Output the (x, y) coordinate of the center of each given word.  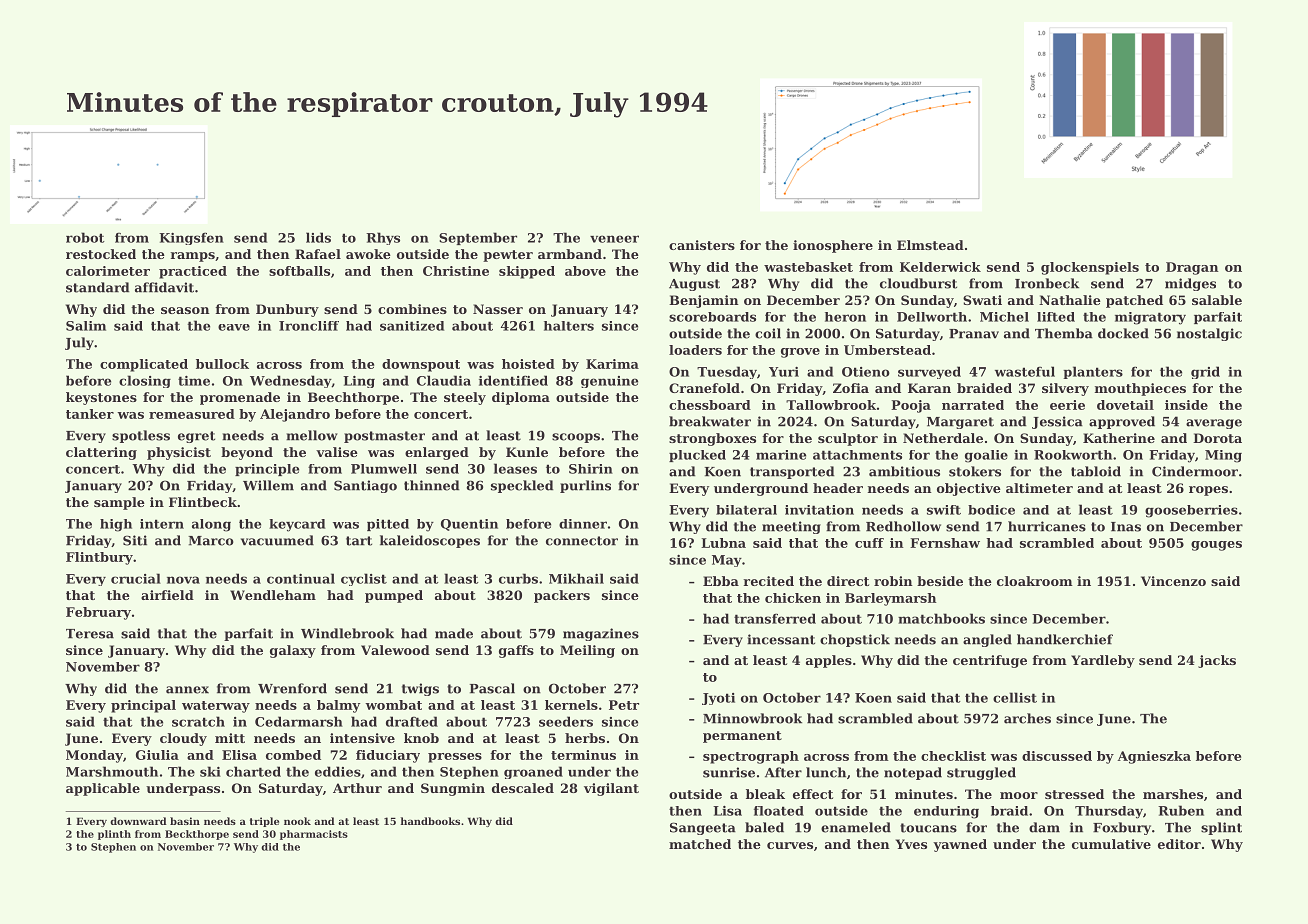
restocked (101, 254)
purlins (585, 486)
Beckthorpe (197, 835)
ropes (1208, 491)
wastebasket (808, 267)
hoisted (528, 364)
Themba (1064, 333)
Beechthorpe (353, 398)
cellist (1015, 697)
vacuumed (277, 540)
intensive (362, 738)
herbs (585, 738)
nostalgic (1209, 334)
